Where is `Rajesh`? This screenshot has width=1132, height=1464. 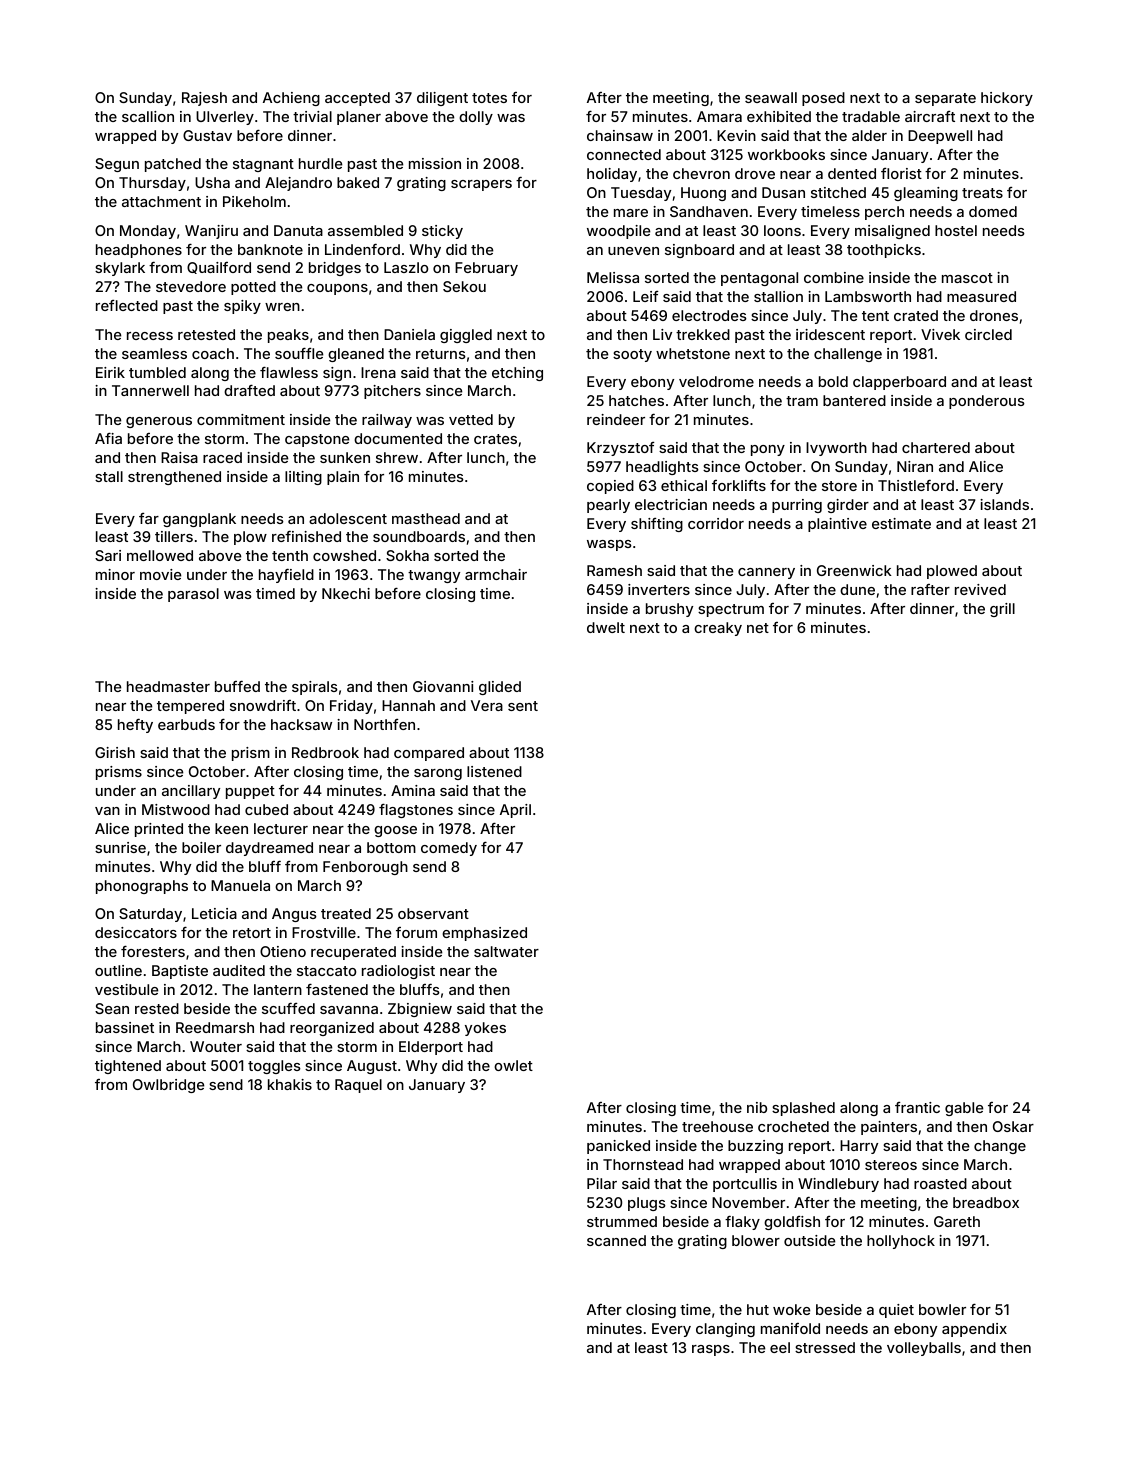 Rajesh is located at coordinates (204, 99).
